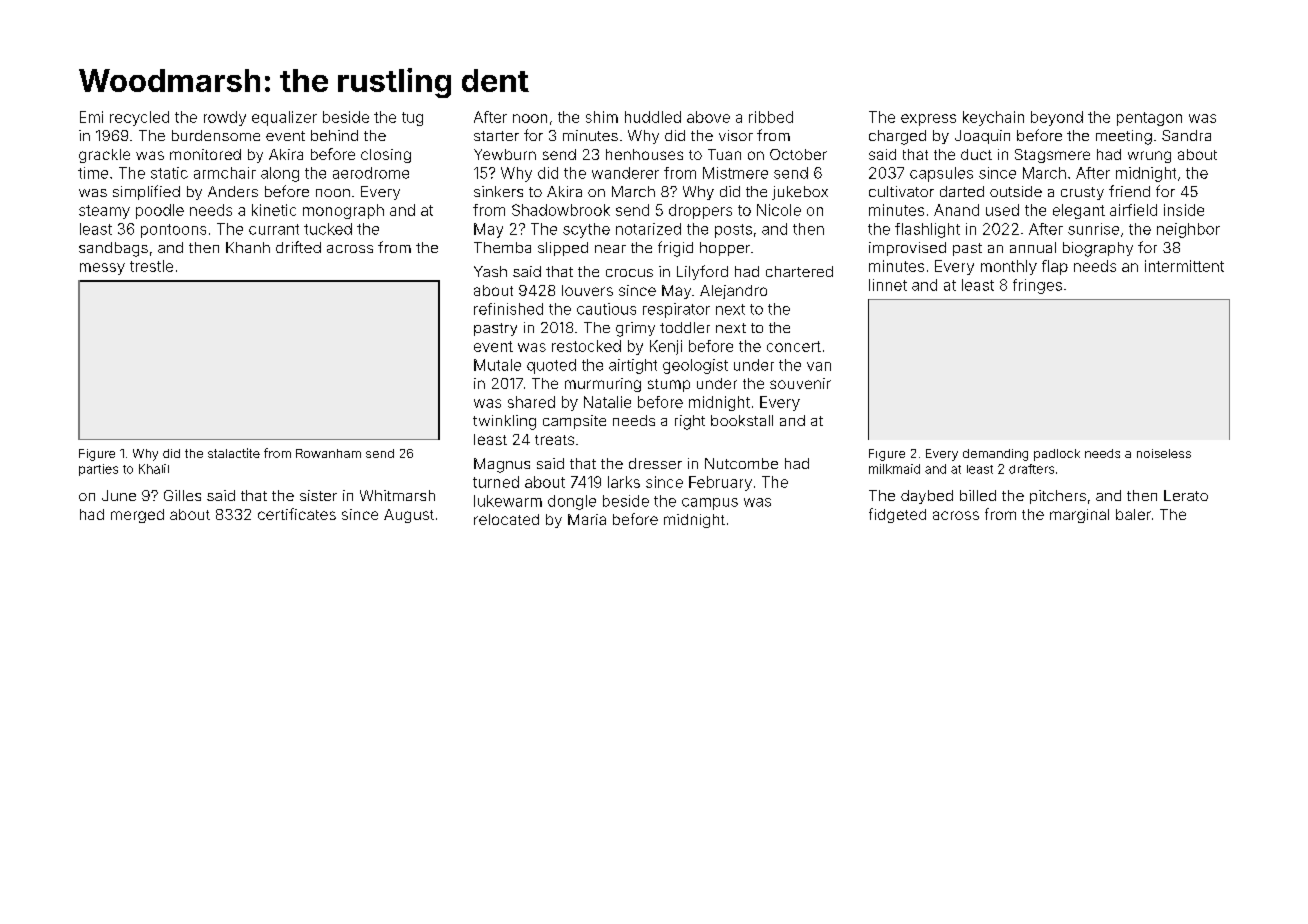 This document has height=924, width=1308. I want to click on Yash, so click(490, 271).
